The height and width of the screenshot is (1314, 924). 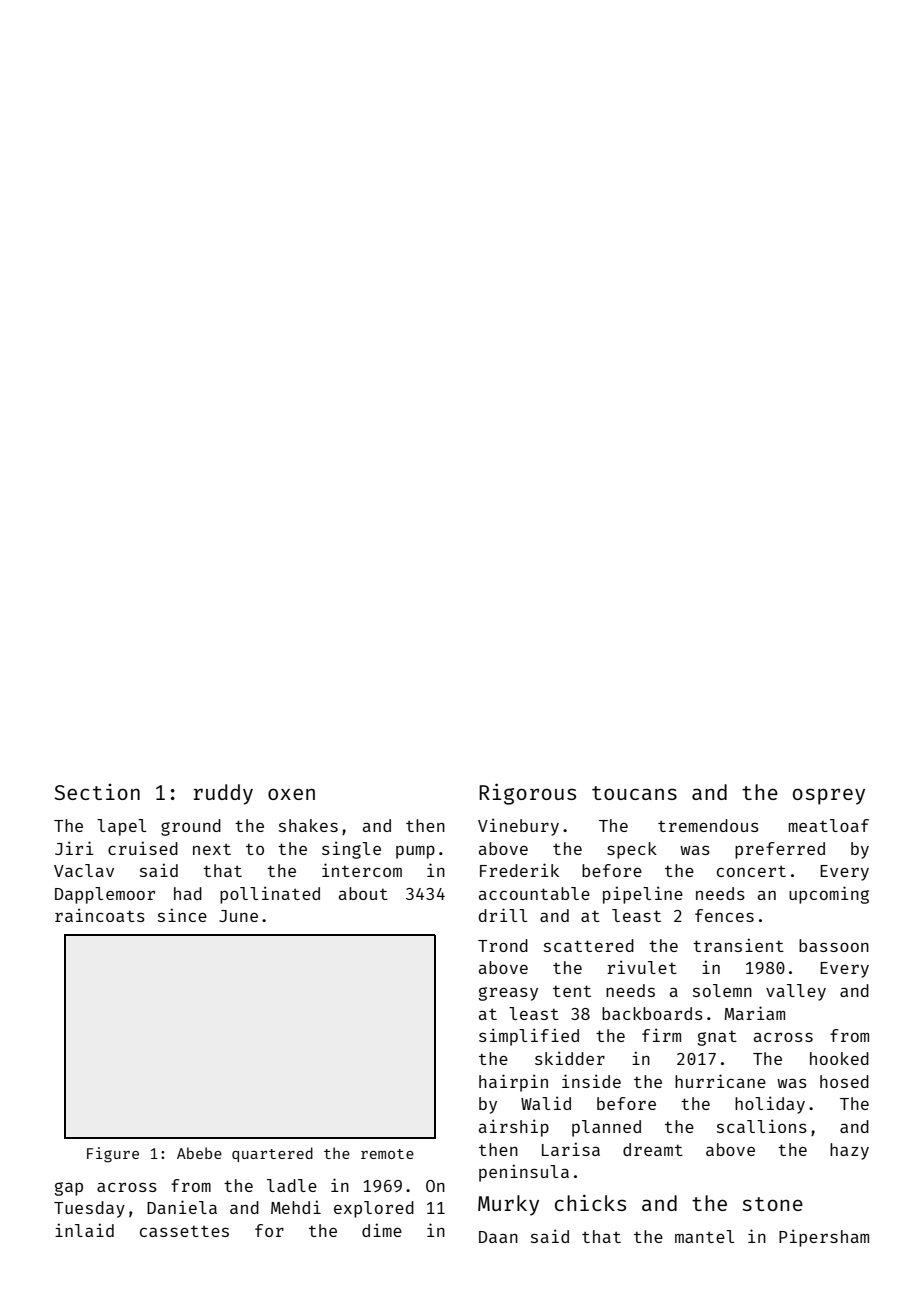 What do you see at coordinates (143, 848) in the screenshot?
I see `cruised` at bounding box center [143, 848].
